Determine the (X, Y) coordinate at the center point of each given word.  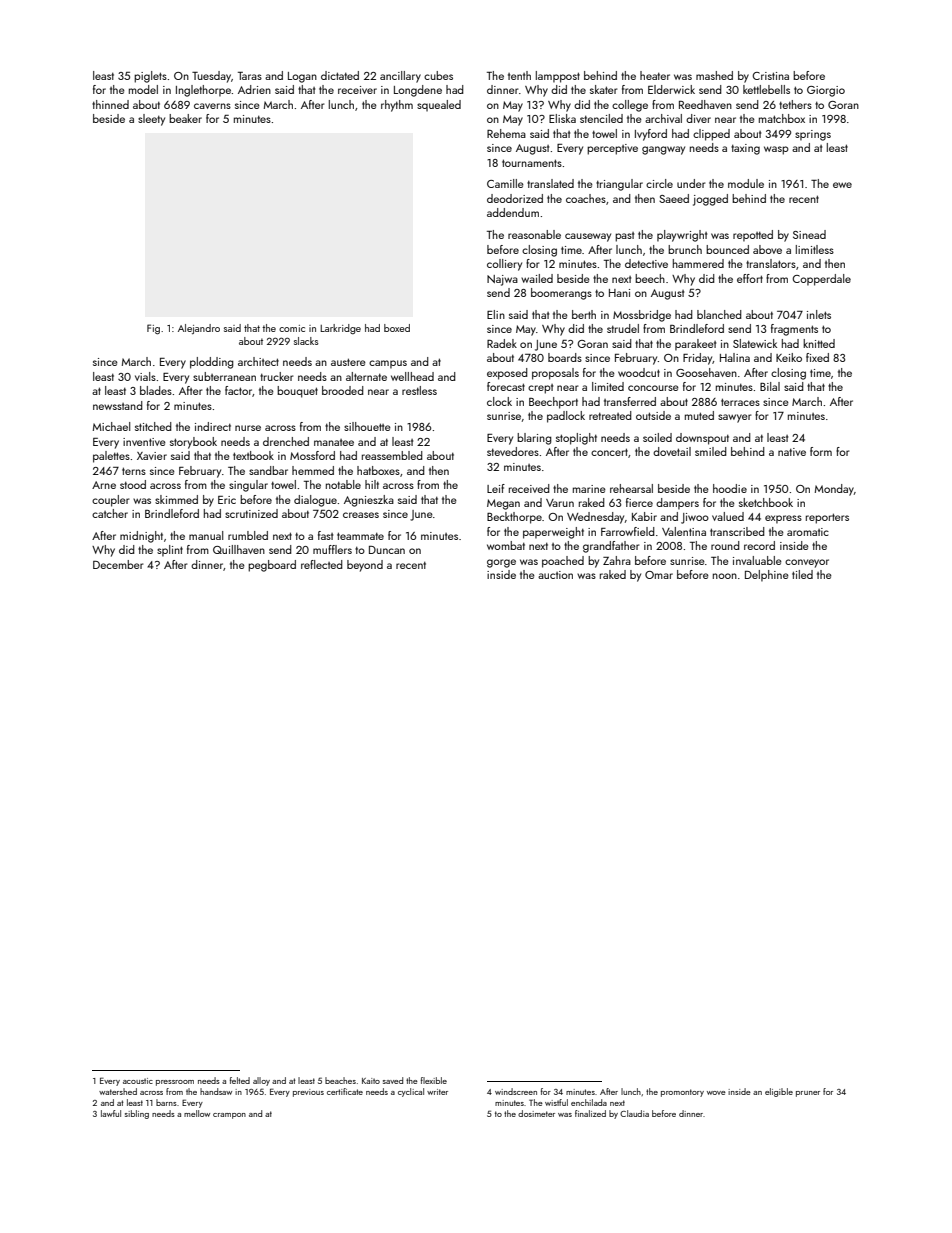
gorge (501, 563)
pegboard (272, 566)
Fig (153, 329)
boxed (397, 328)
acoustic (138, 1081)
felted (240, 1080)
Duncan (387, 550)
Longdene (418, 91)
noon (725, 576)
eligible (779, 1092)
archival (663, 118)
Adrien (254, 89)
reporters (827, 518)
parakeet (695, 345)
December (118, 564)
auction (555, 575)
